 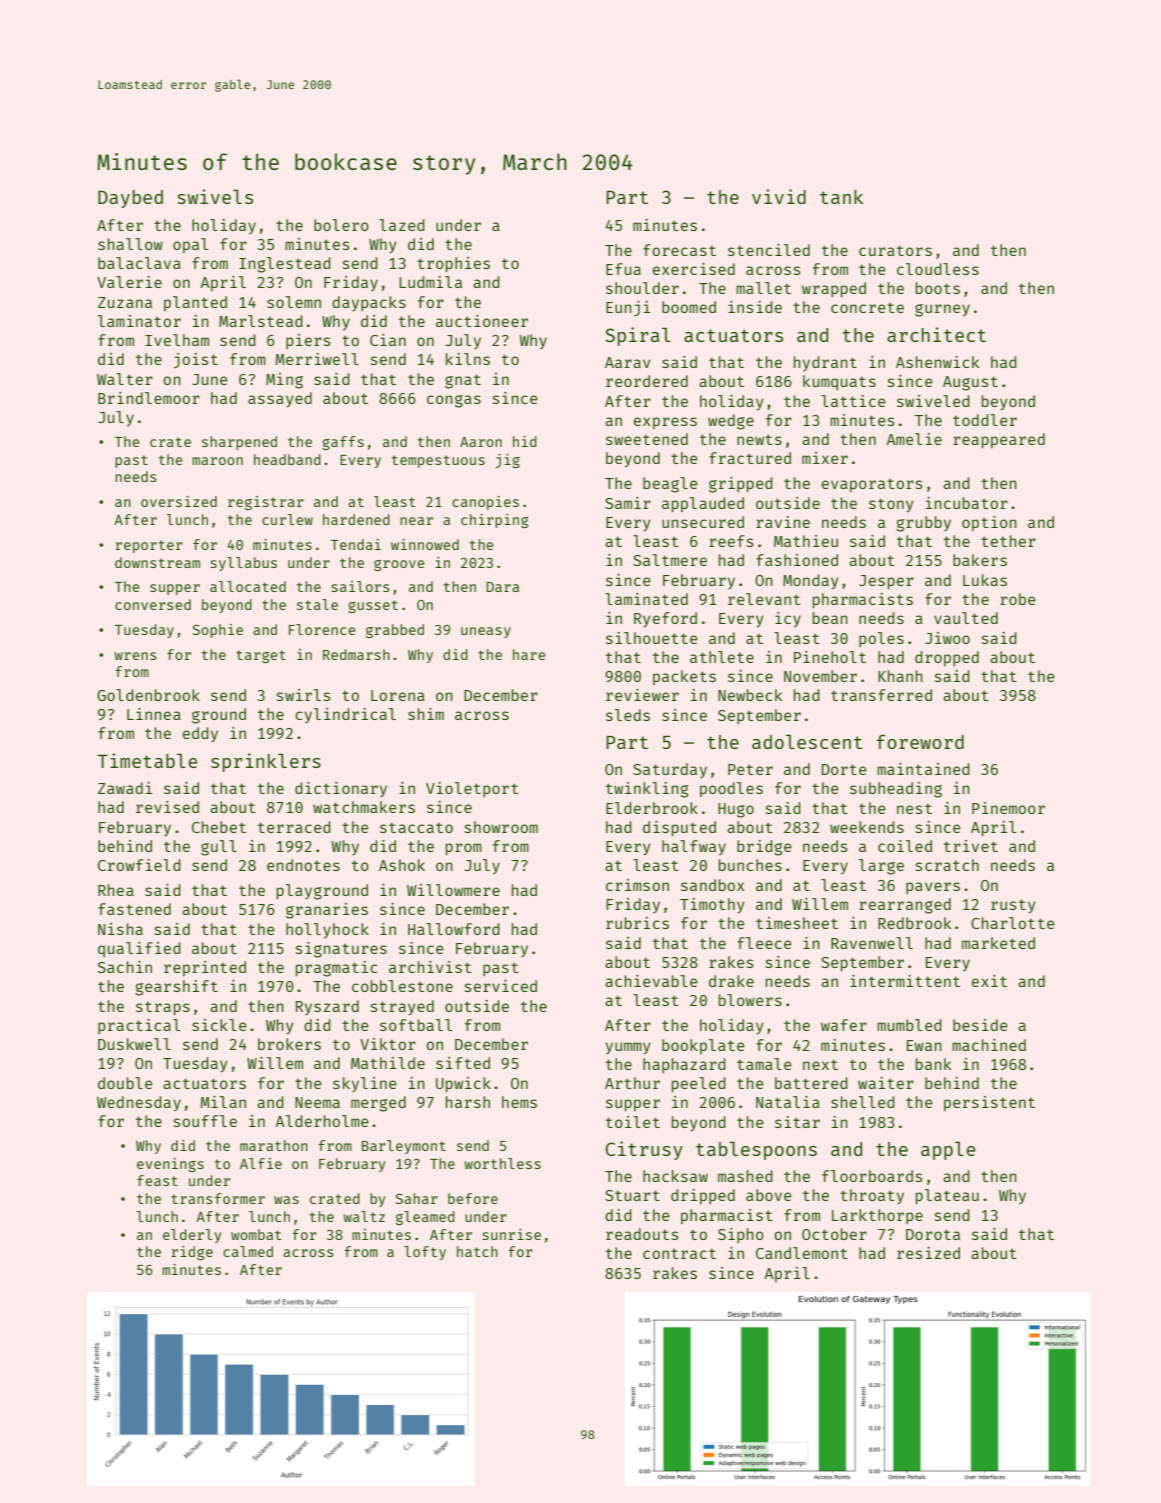 I want to click on reappeared, so click(x=999, y=441).
